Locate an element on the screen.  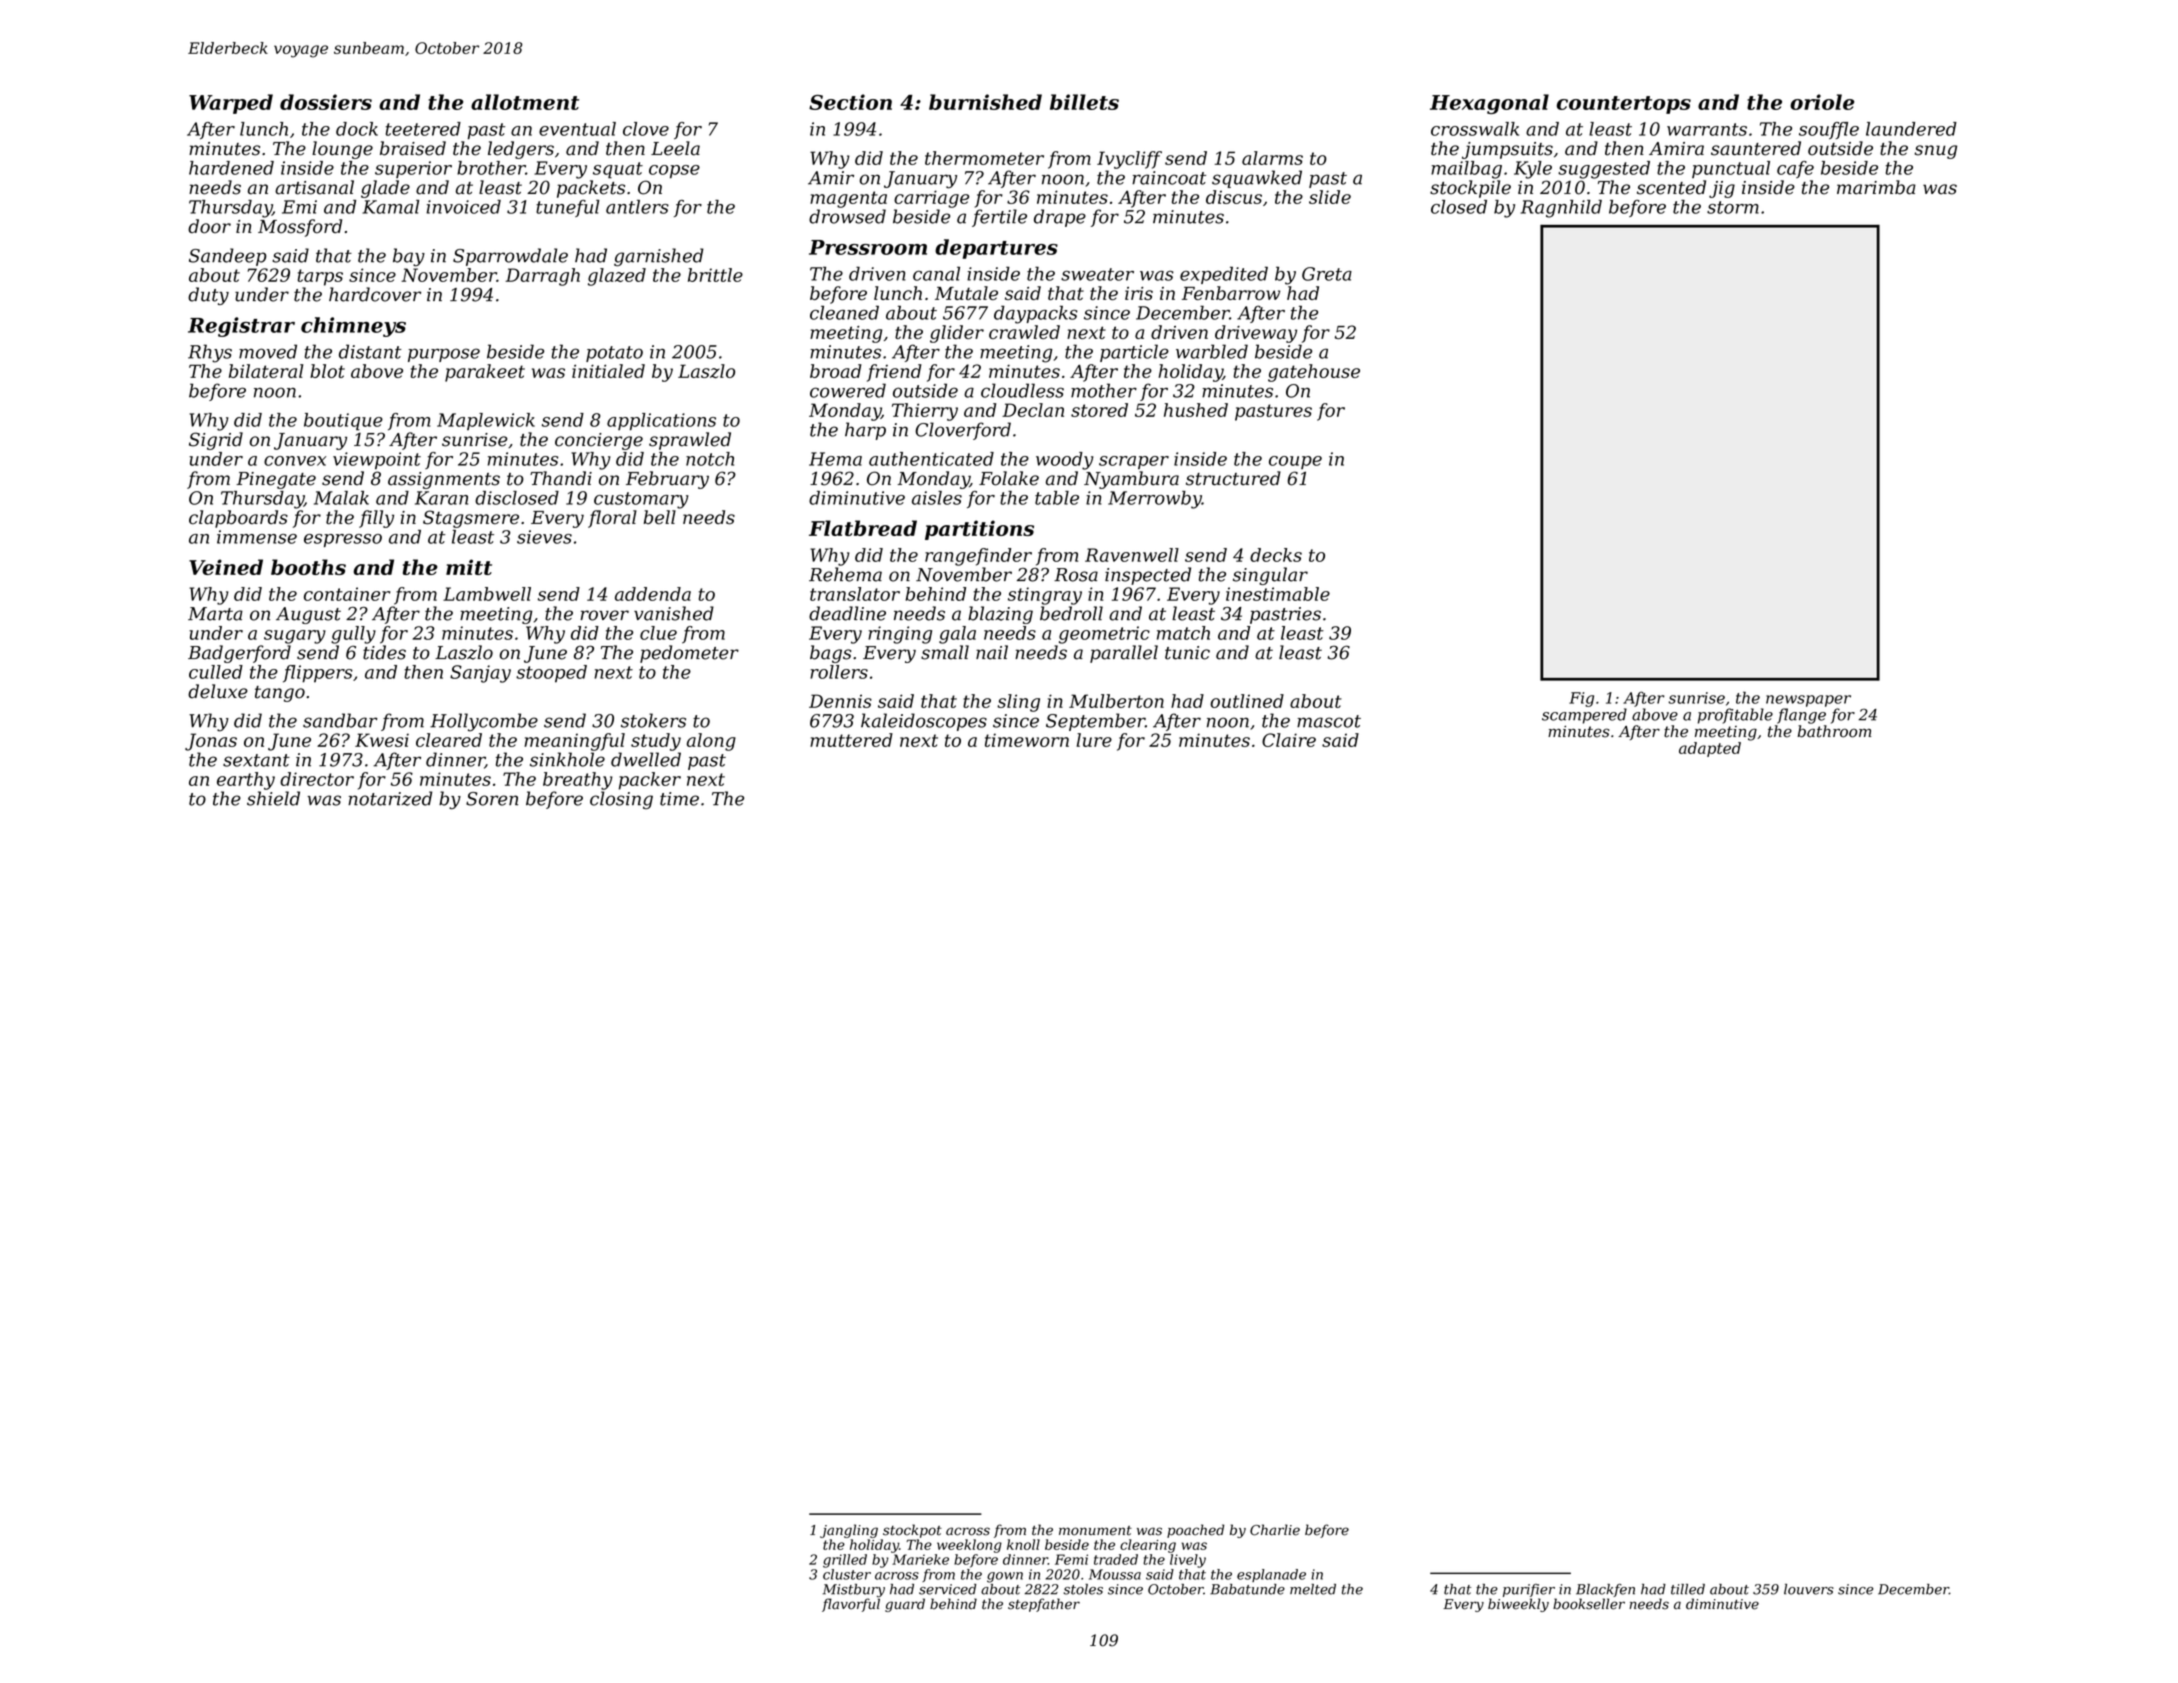
louvers is located at coordinates (1809, 1589).
